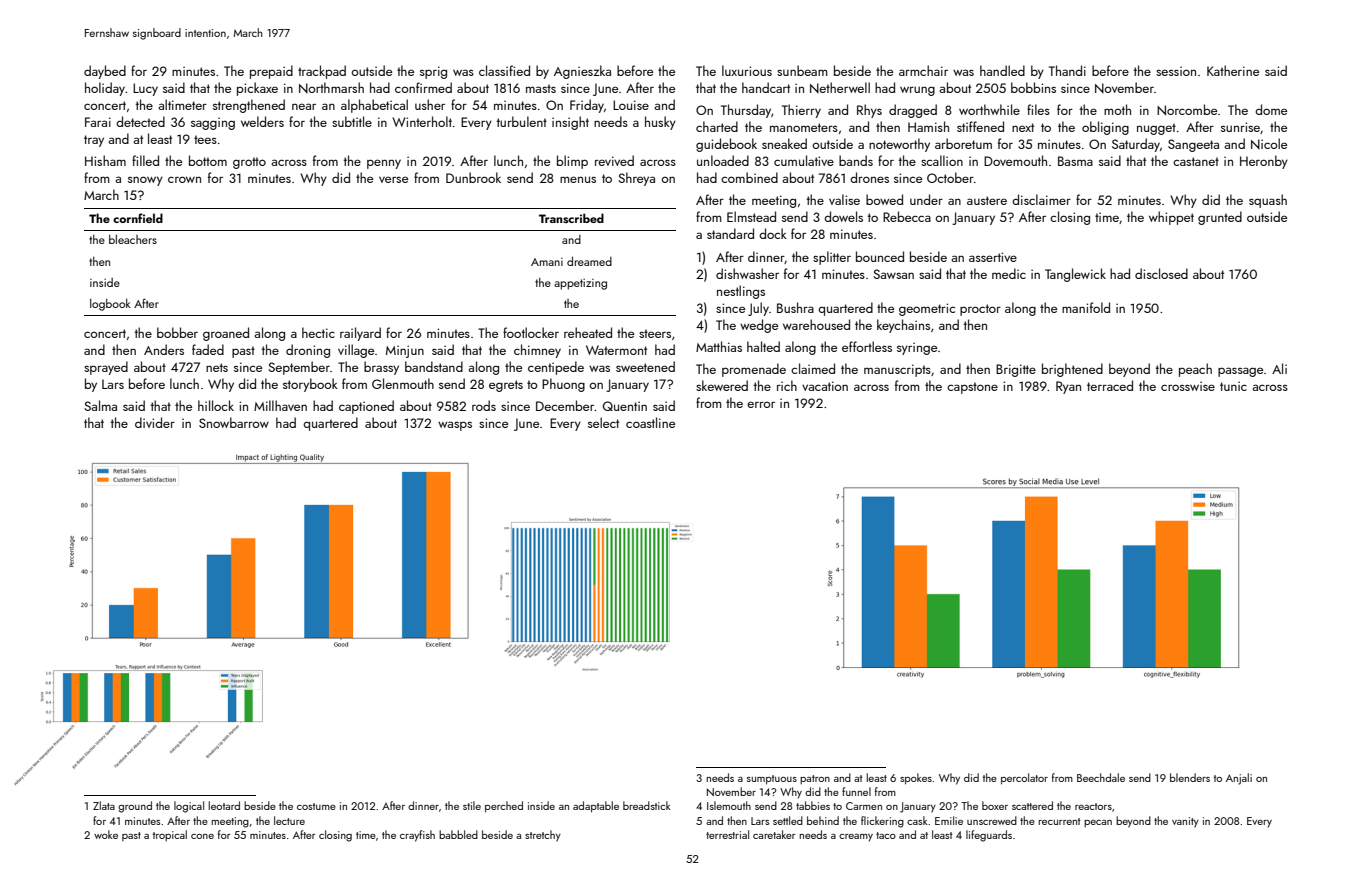  What do you see at coordinates (897, 370) in the page?
I see `manuscripts` at bounding box center [897, 370].
